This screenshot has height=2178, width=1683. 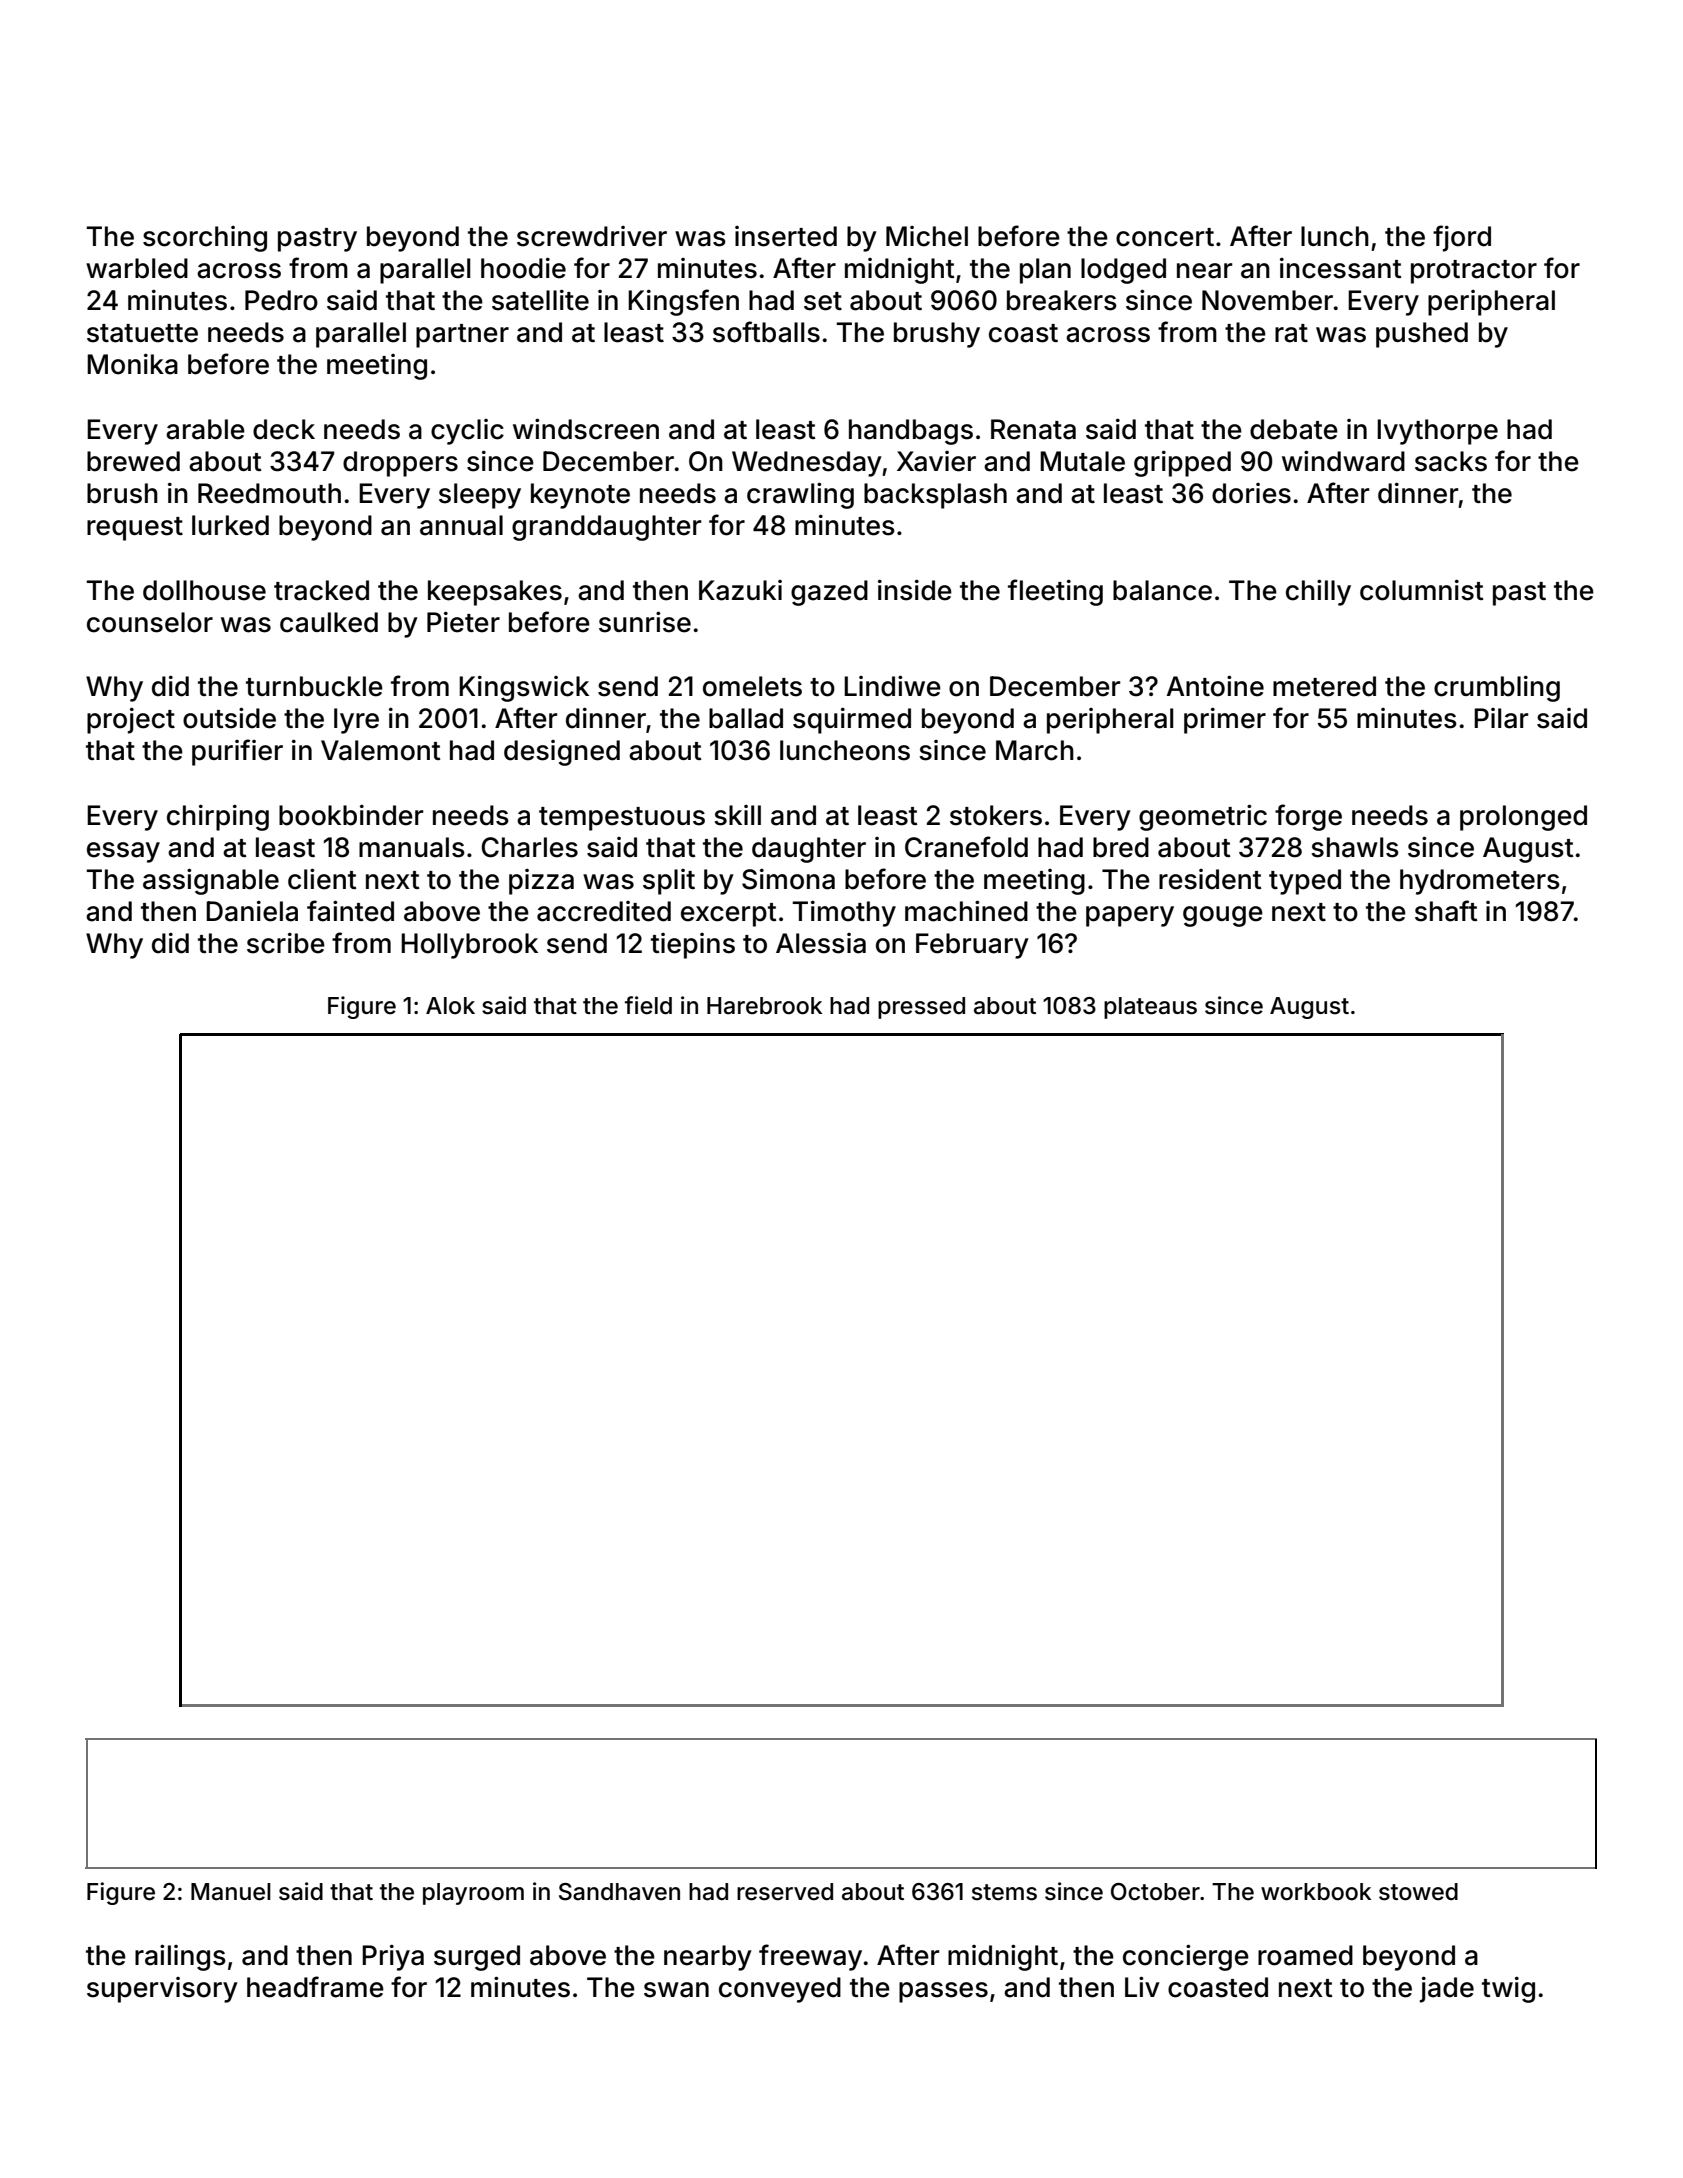 I want to click on headframe, so click(x=315, y=1987).
